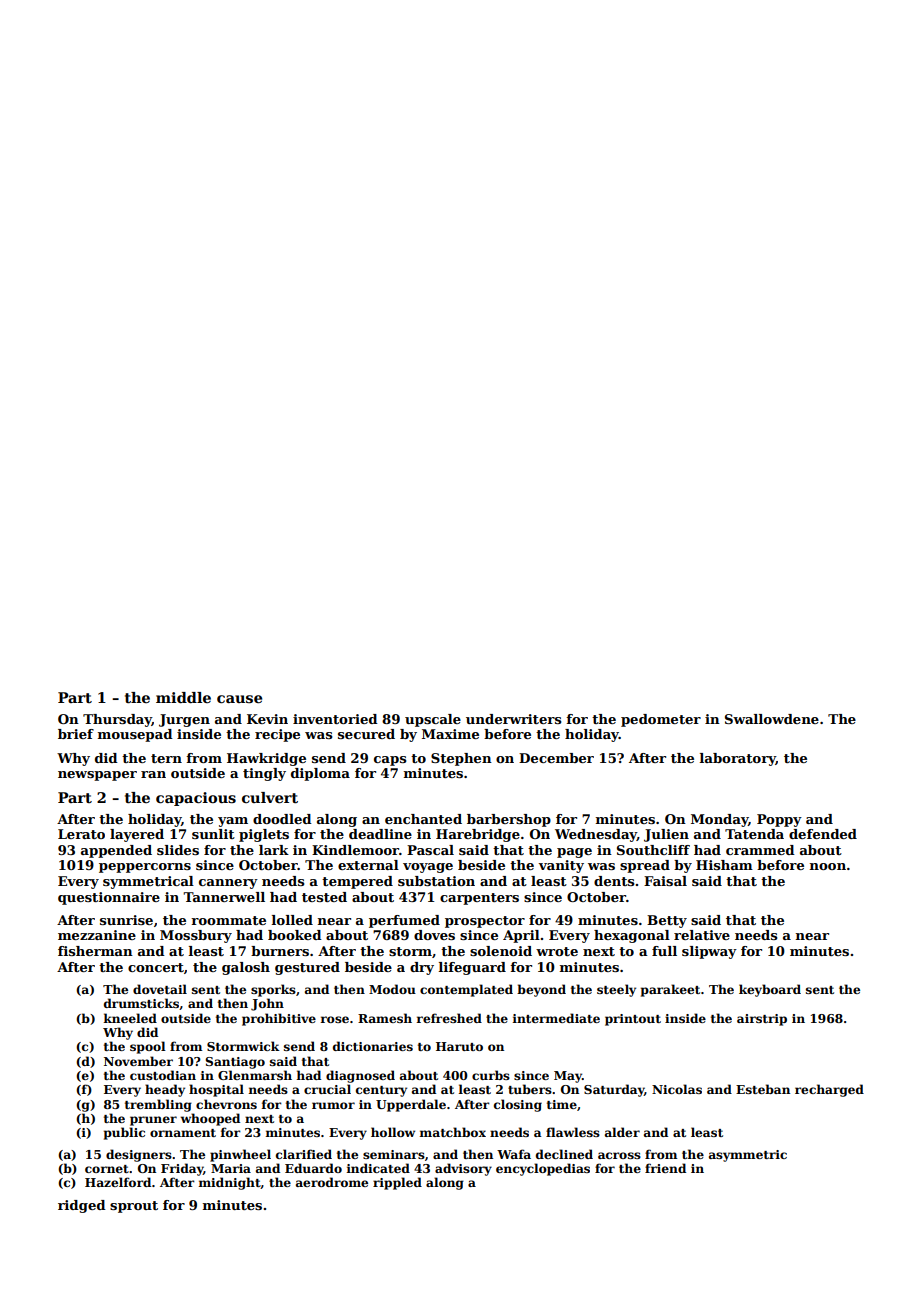  I want to click on friend, so click(665, 1168).
